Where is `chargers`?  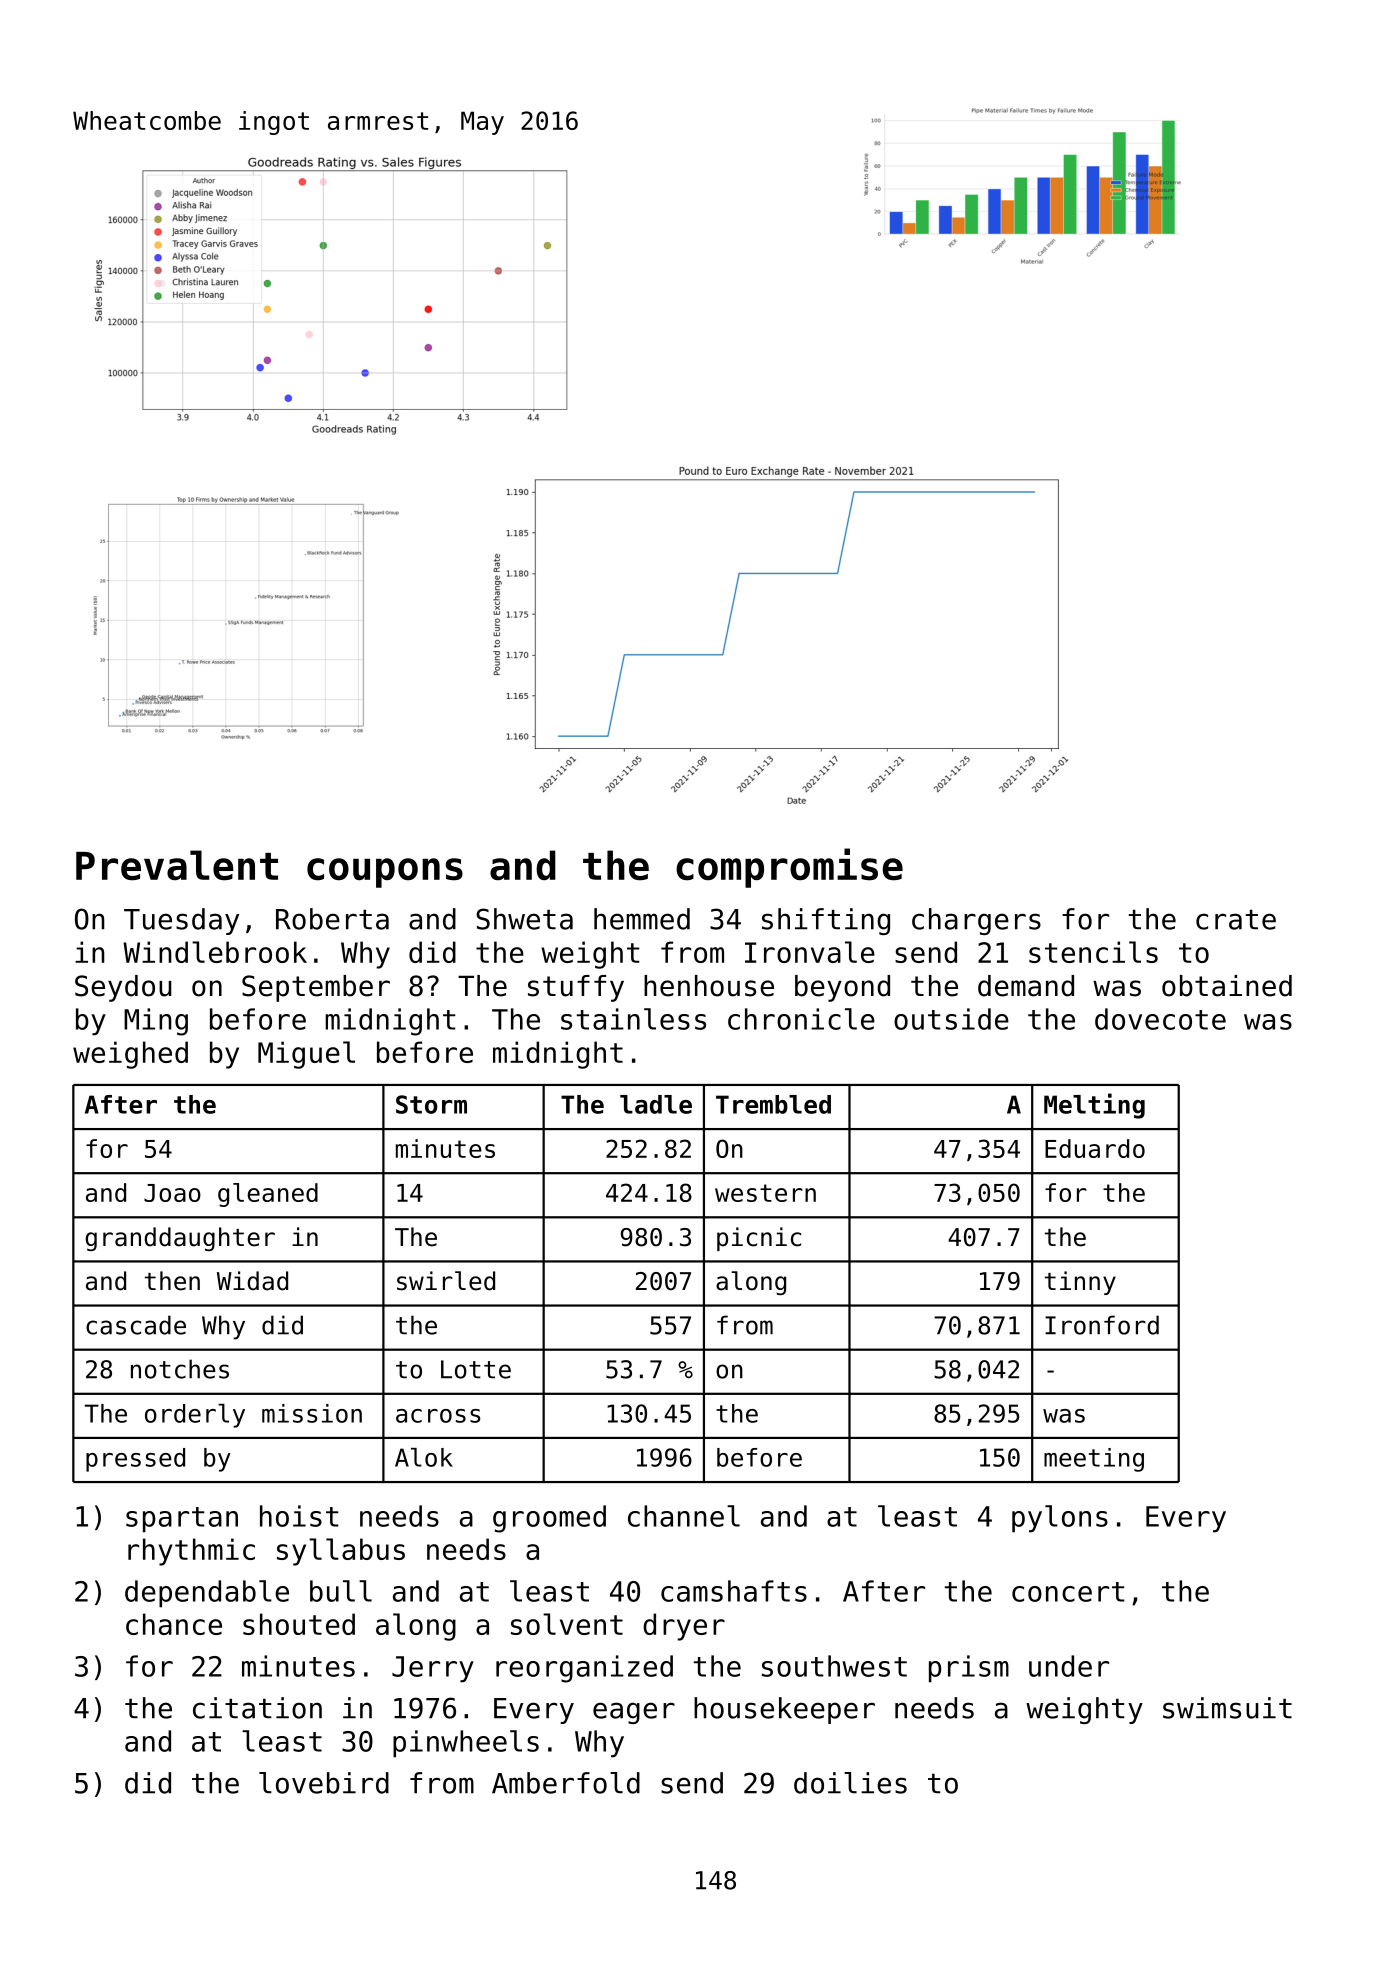
chargers is located at coordinates (976, 921).
